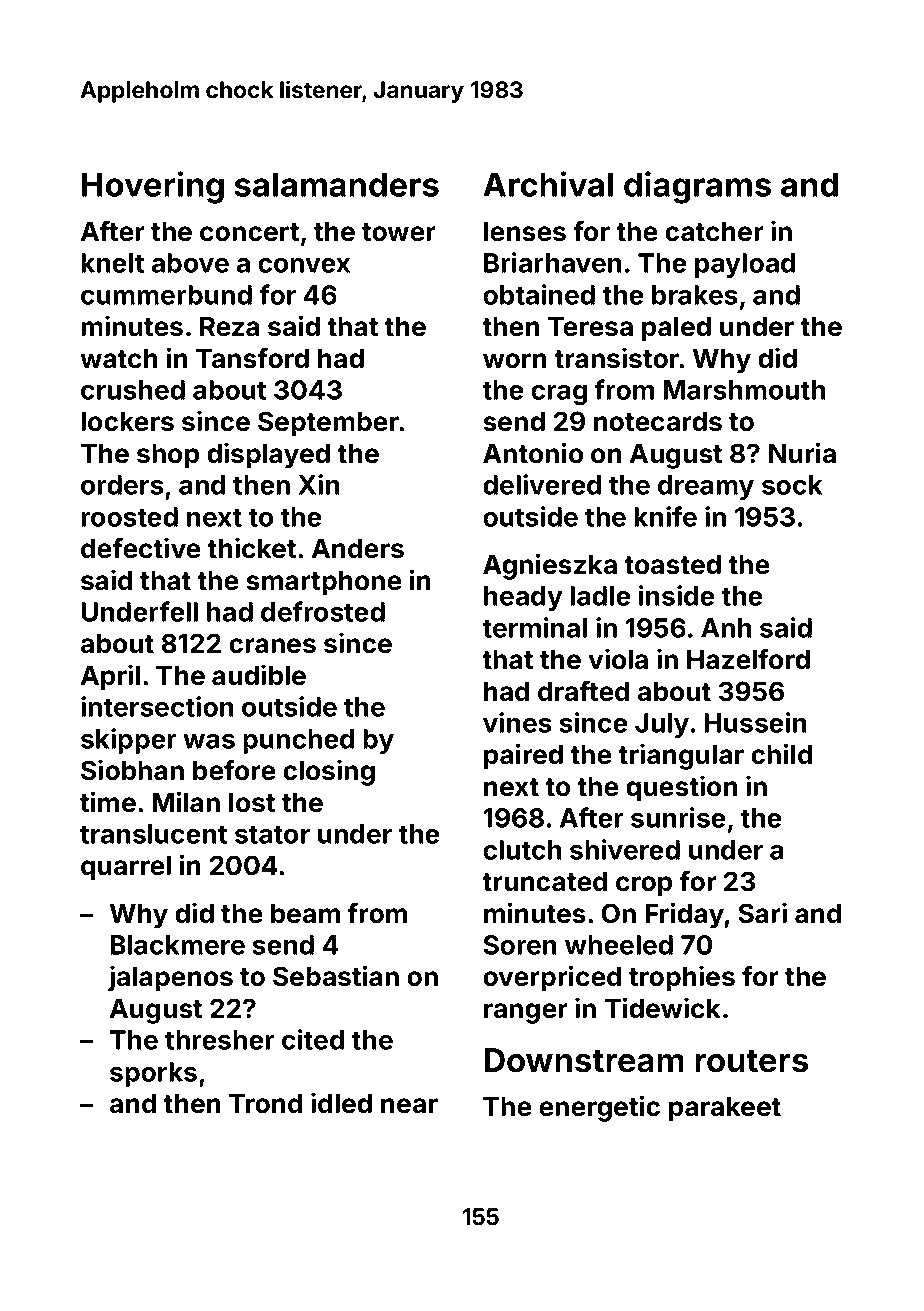 The width and height of the page is (924, 1311). What do you see at coordinates (329, 772) in the page?
I see `closing` at bounding box center [329, 772].
